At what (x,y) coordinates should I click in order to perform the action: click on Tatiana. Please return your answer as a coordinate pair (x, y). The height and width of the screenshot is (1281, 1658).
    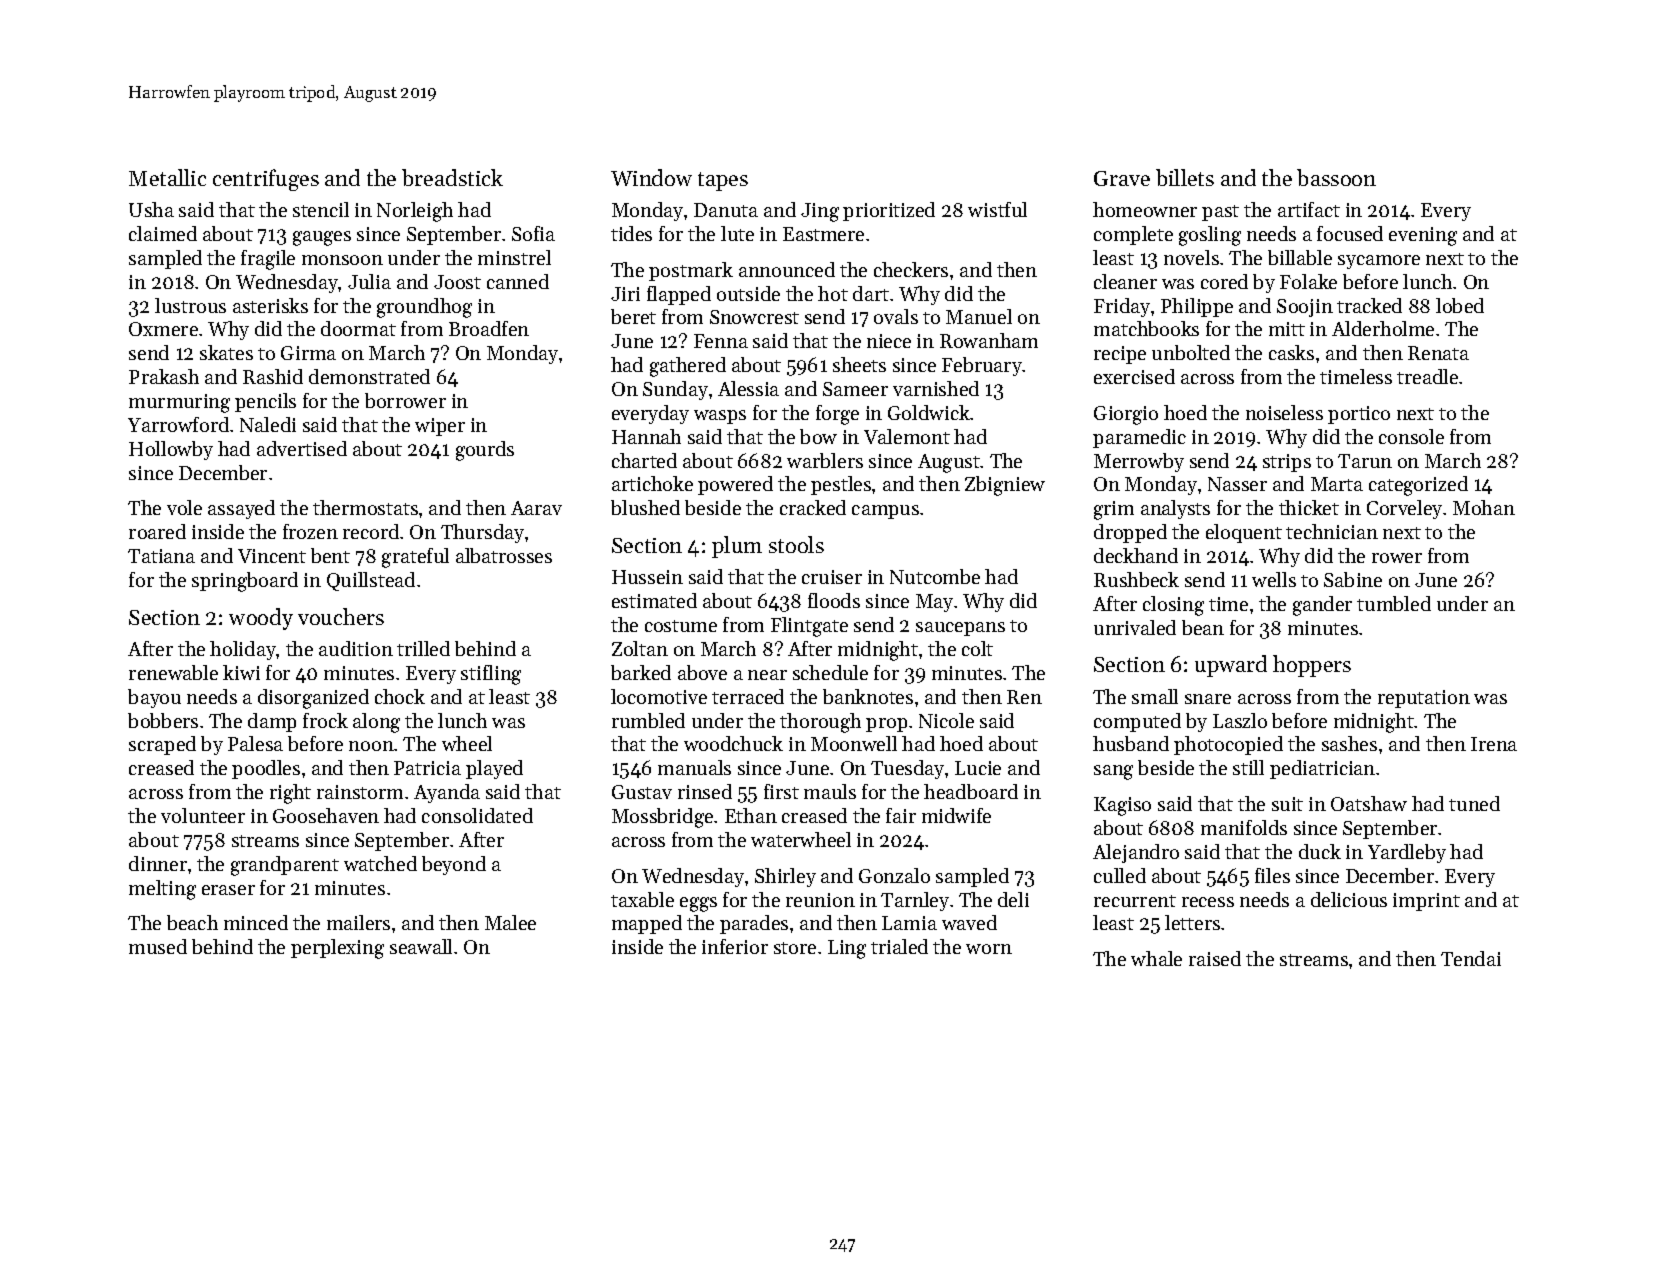
    Looking at the image, I should click on (161, 556).
